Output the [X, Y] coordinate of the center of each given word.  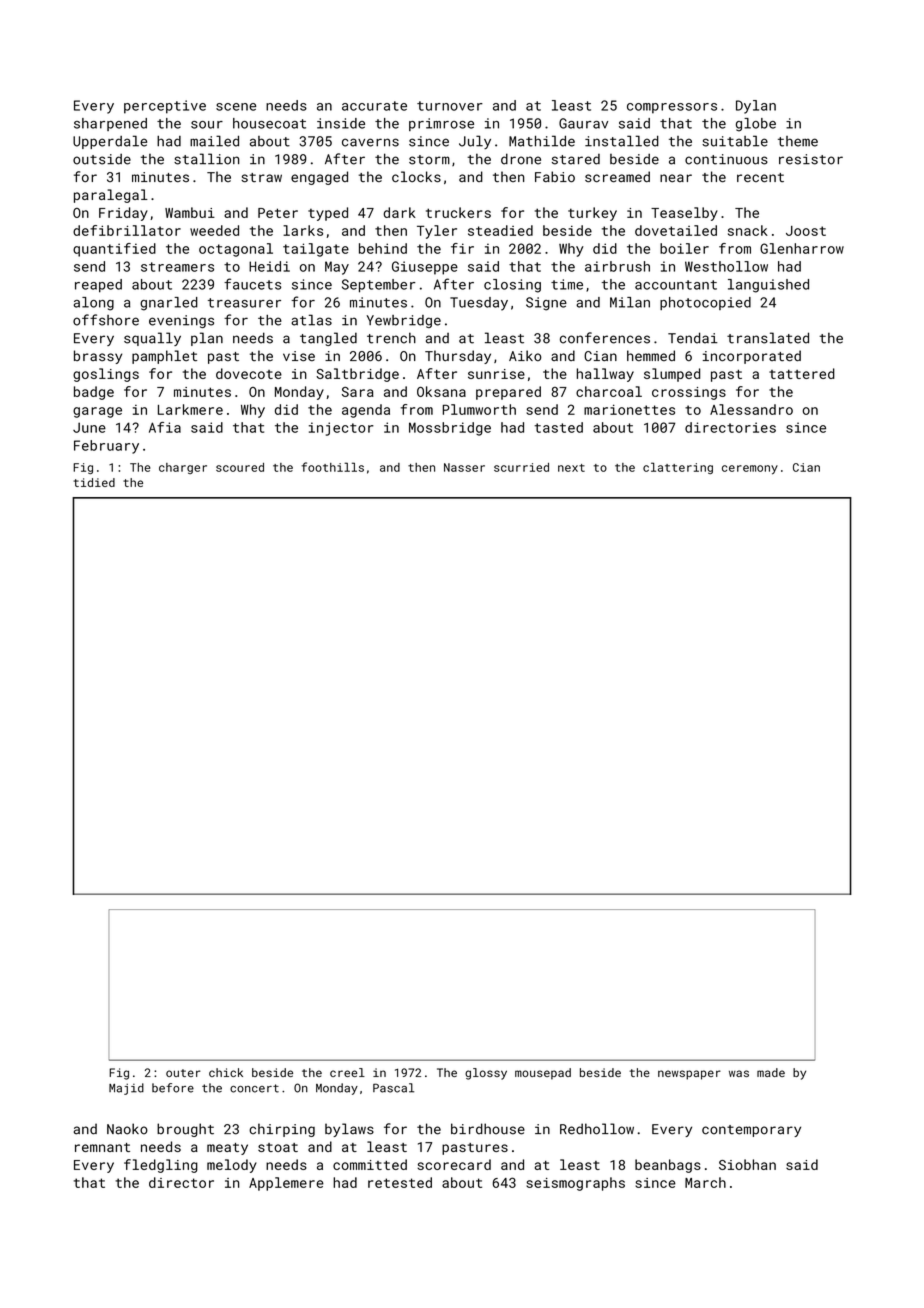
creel [347, 1072]
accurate [374, 106]
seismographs [575, 1184]
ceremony [750, 470]
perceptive [165, 107]
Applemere [286, 1184]
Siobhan [747, 1164]
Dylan [756, 107]
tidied [94, 482]
